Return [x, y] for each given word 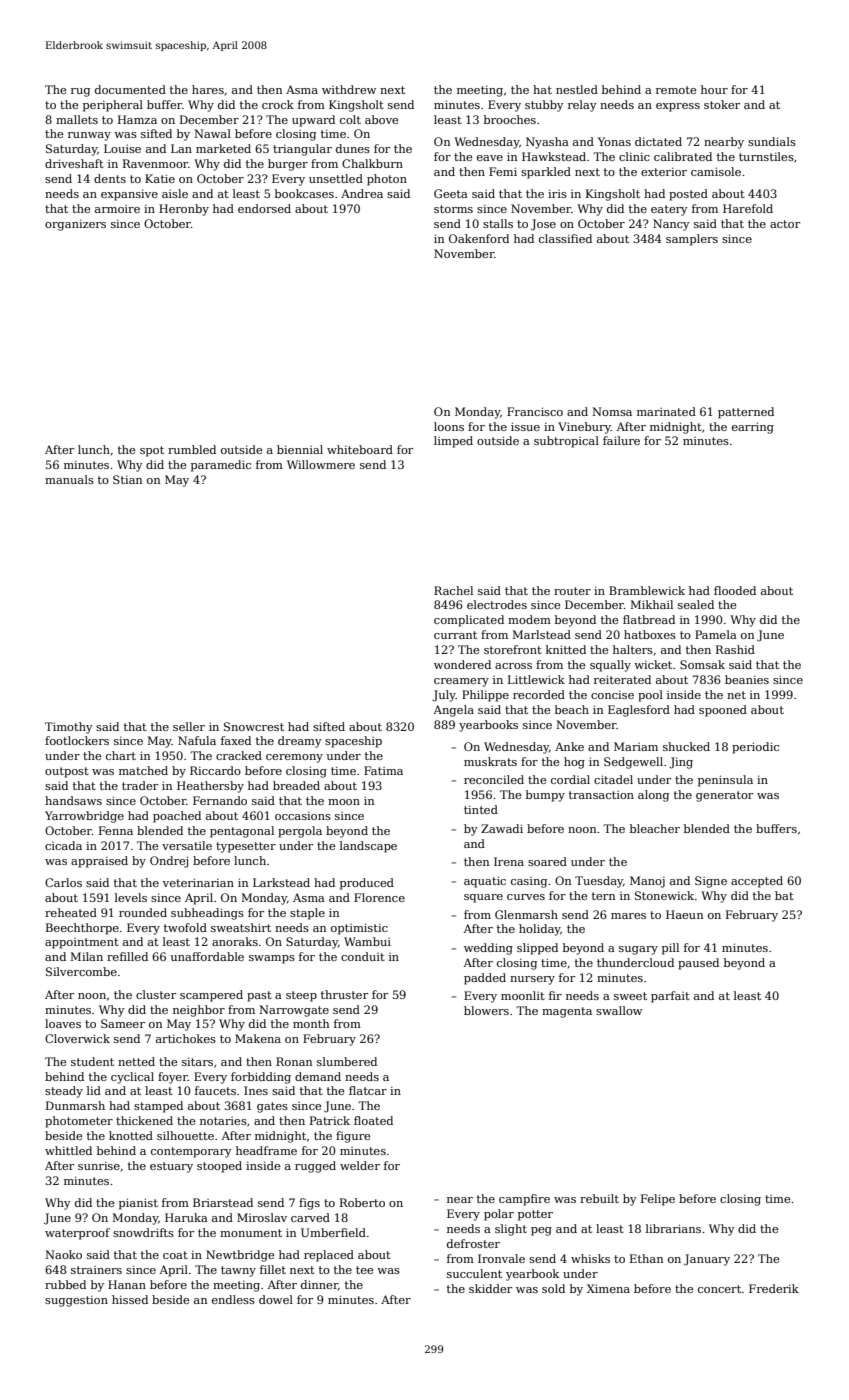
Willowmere [321, 464]
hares [208, 89]
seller [189, 726]
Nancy [671, 225]
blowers [486, 1010]
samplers [692, 240]
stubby [544, 106]
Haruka [186, 1217]
